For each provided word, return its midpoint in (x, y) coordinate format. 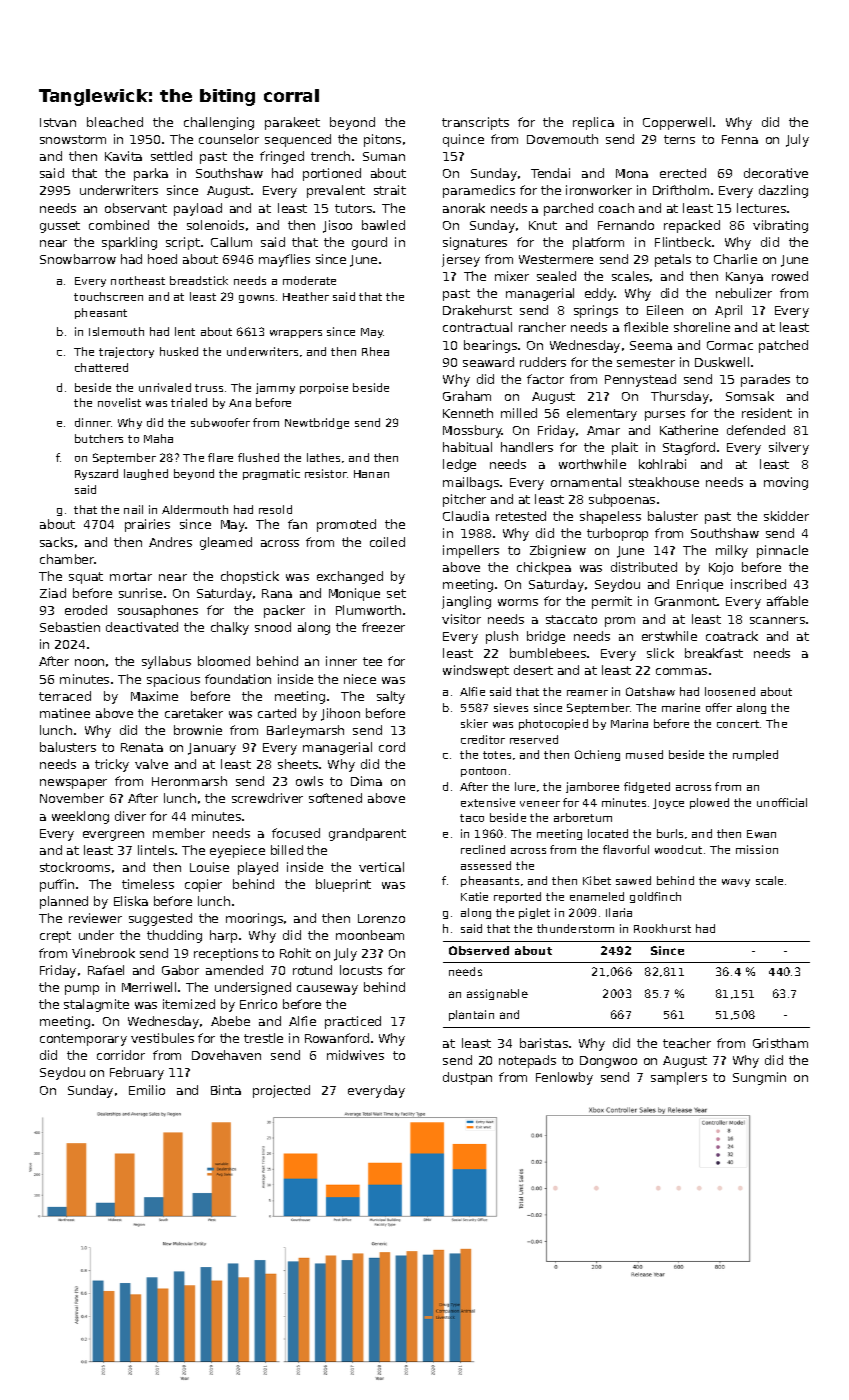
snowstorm (73, 139)
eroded (86, 610)
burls (670, 833)
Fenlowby (564, 1078)
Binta (226, 1090)
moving (786, 483)
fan (297, 524)
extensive (488, 802)
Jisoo (337, 226)
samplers (679, 1078)
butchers (99, 438)
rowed (790, 276)
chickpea (544, 568)
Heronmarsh (189, 781)
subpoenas (622, 500)
